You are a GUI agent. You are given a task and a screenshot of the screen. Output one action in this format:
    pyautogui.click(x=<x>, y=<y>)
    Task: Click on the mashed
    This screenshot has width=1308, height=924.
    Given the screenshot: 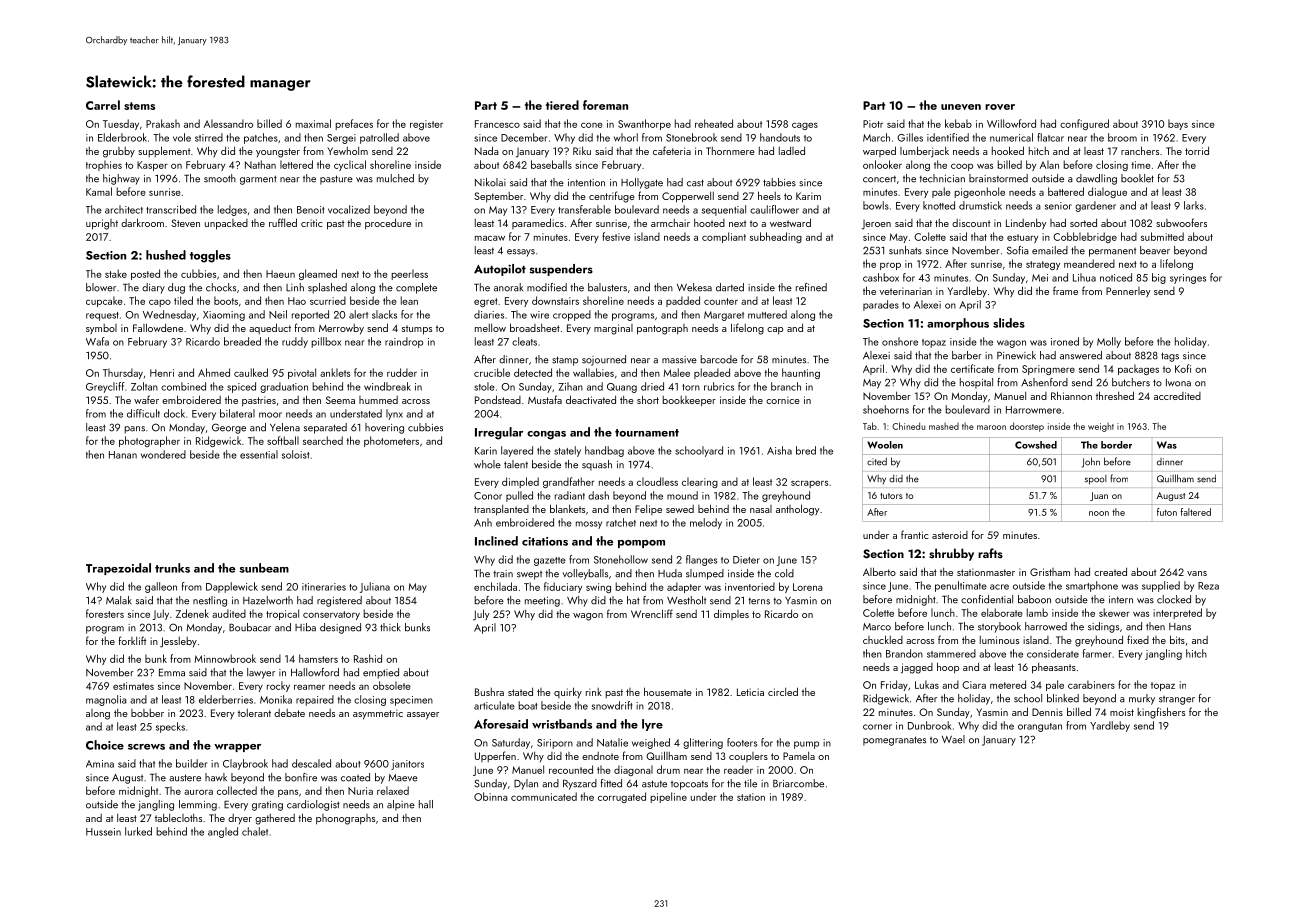 What is the action you would take?
    pyautogui.click(x=944, y=426)
